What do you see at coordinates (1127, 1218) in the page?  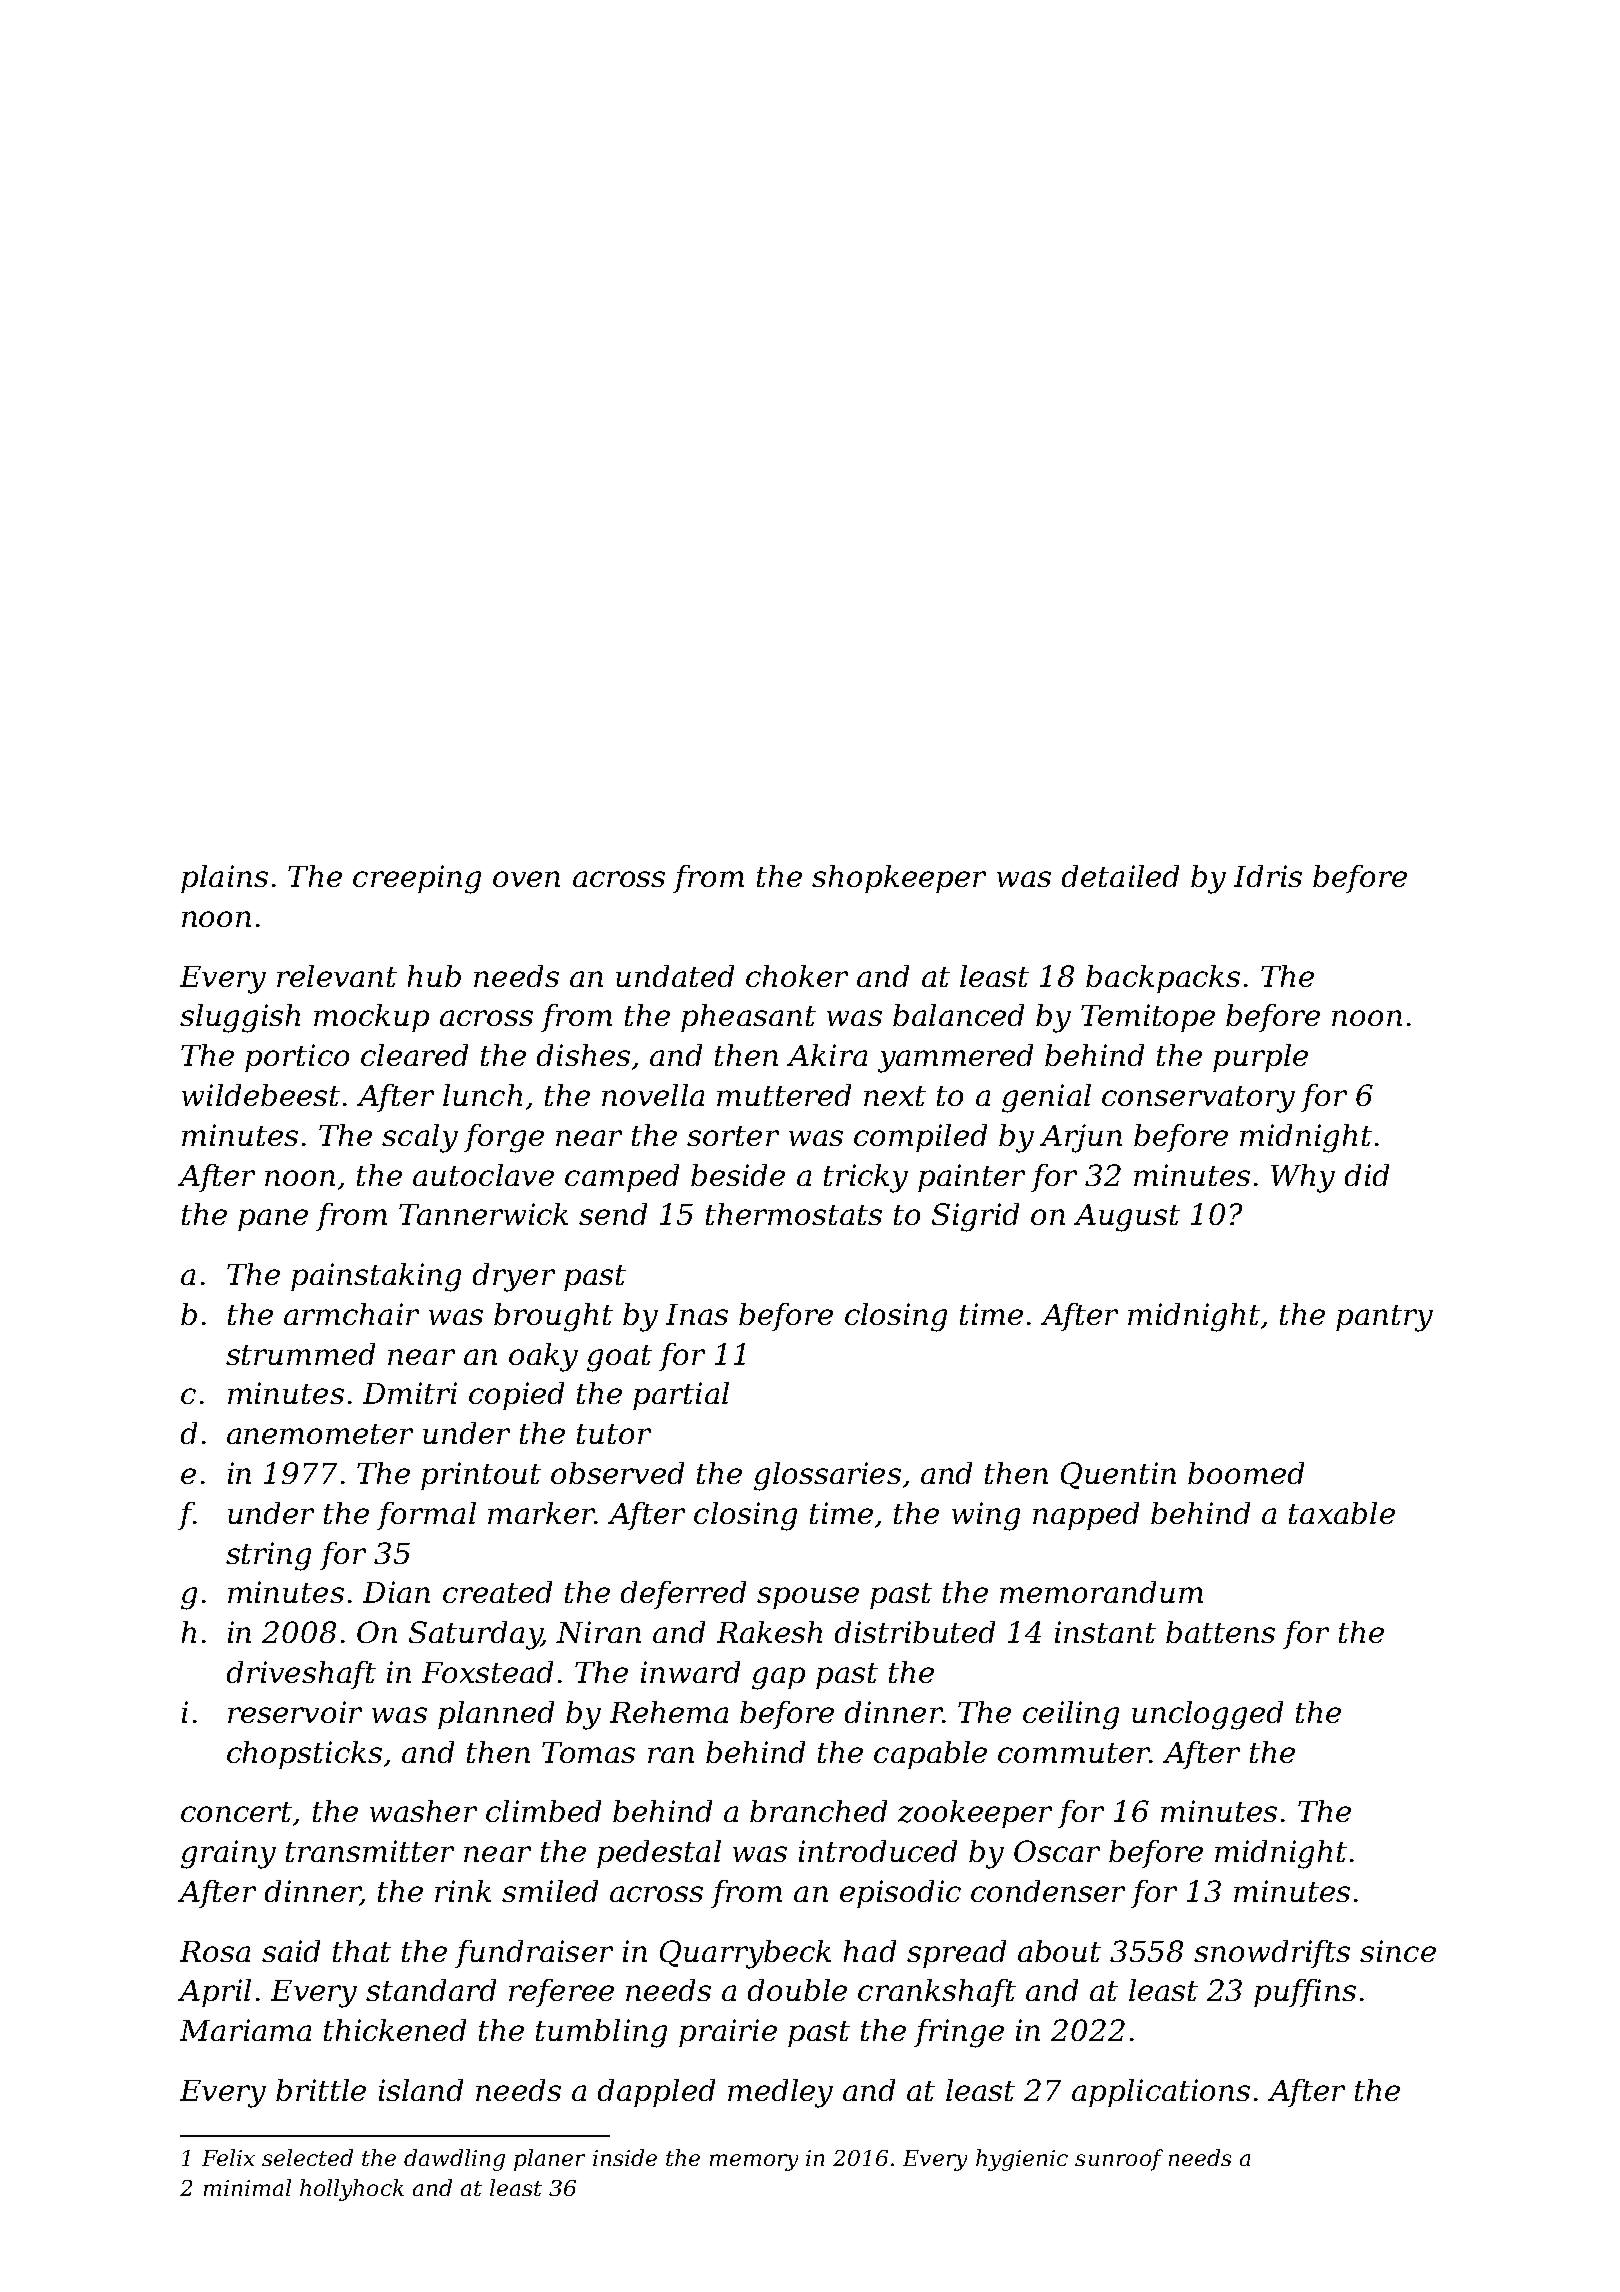 I see `August` at bounding box center [1127, 1218].
